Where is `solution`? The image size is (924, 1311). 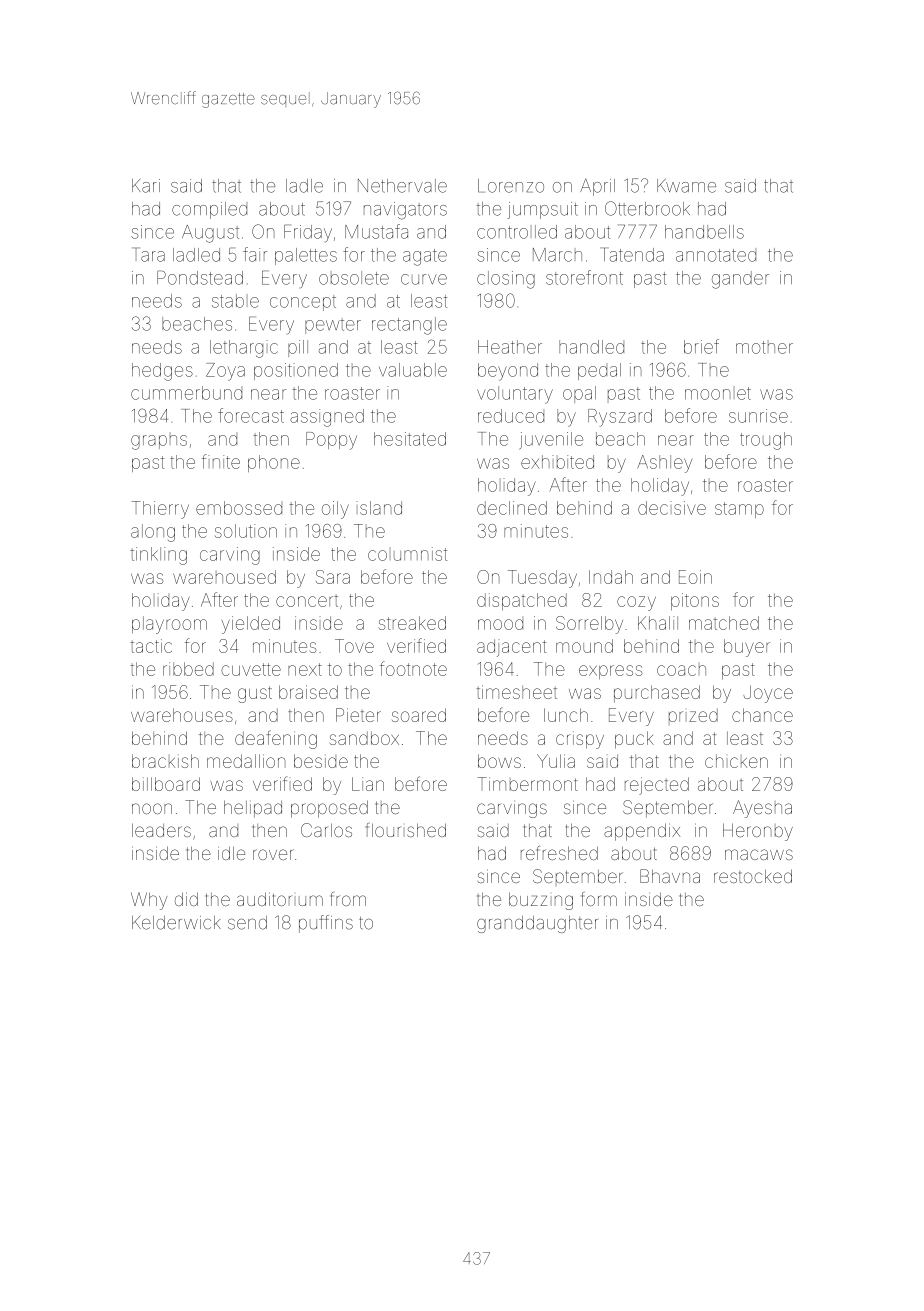
solution is located at coordinates (246, 531).
